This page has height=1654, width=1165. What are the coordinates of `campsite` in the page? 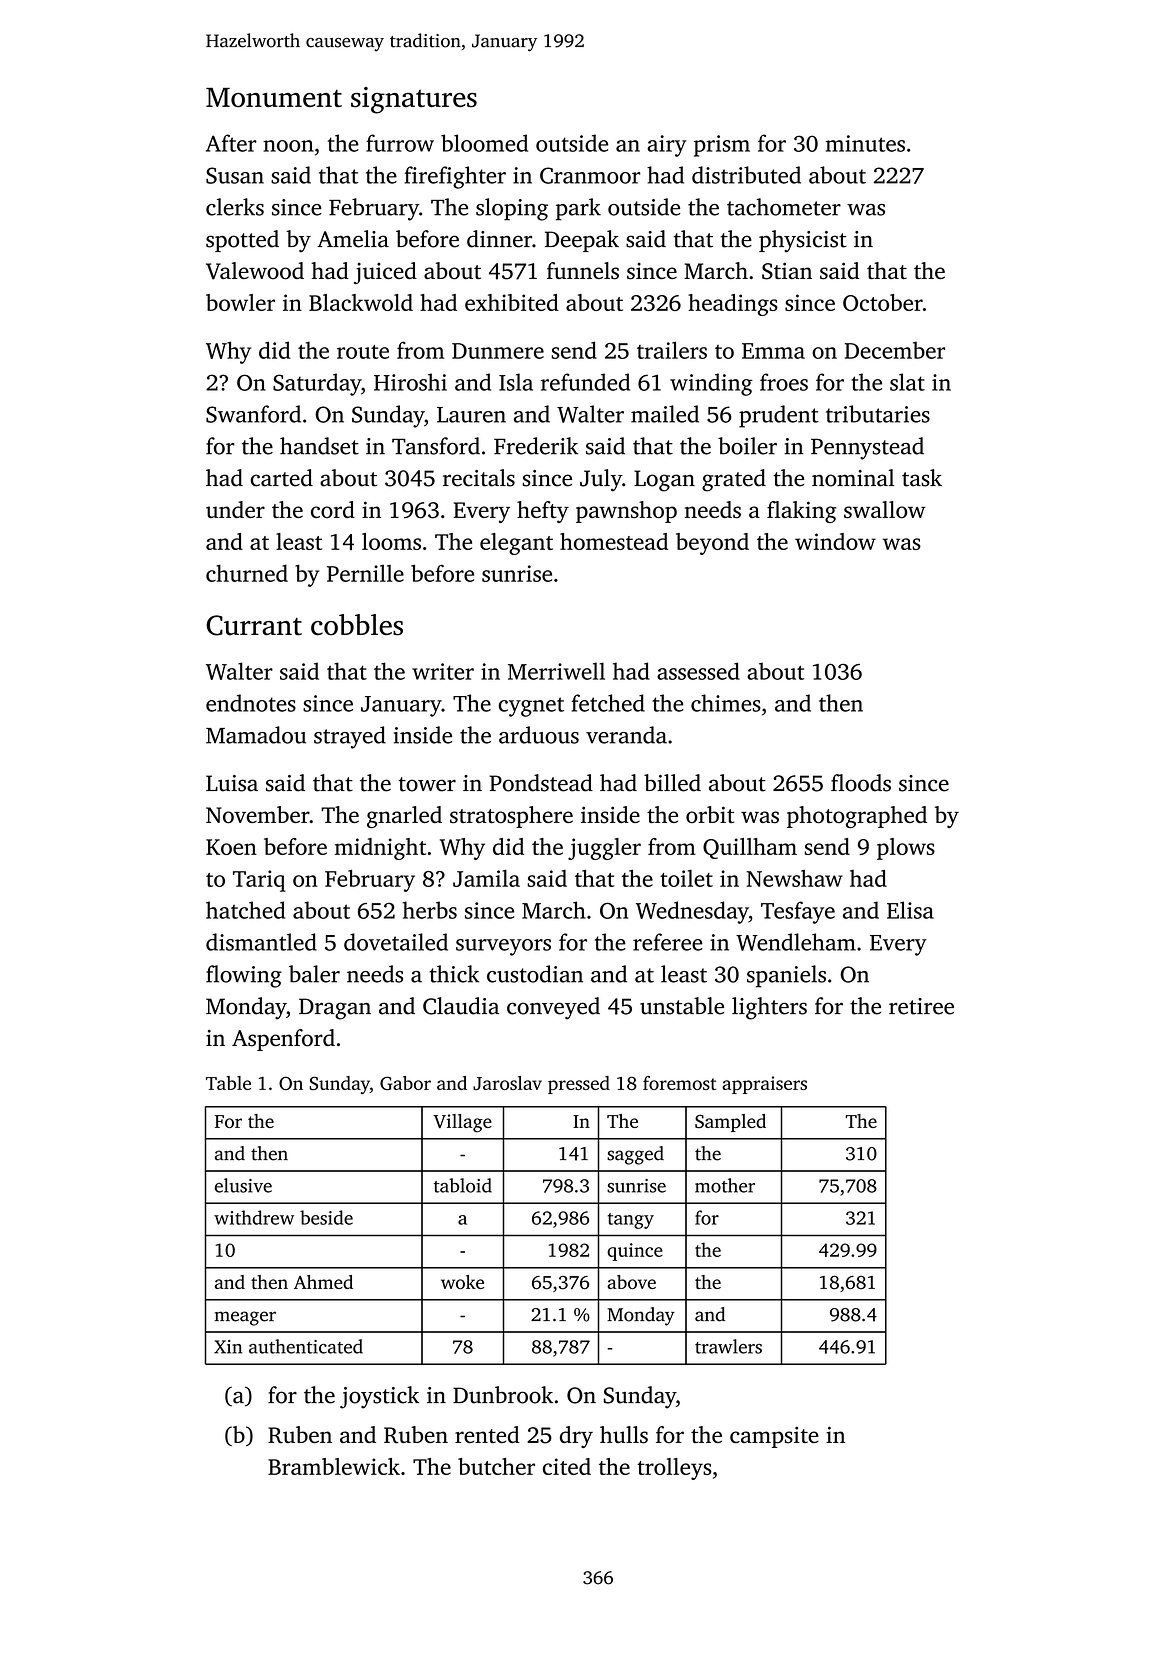 It's located at (774, 1437).
